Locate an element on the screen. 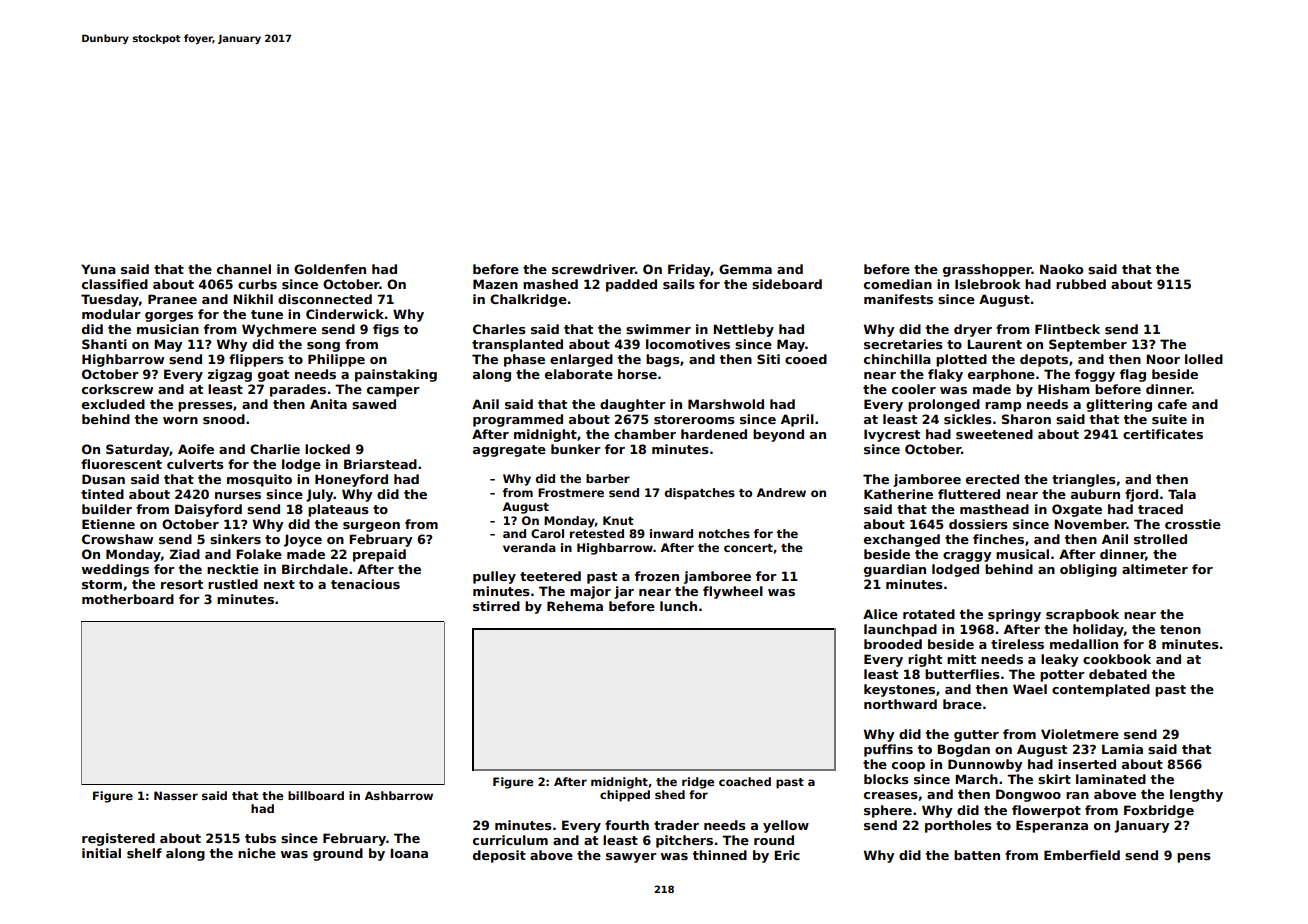 This screenshot has width=1308, height=924. Naoko is located at coordinates (1061, 269).
